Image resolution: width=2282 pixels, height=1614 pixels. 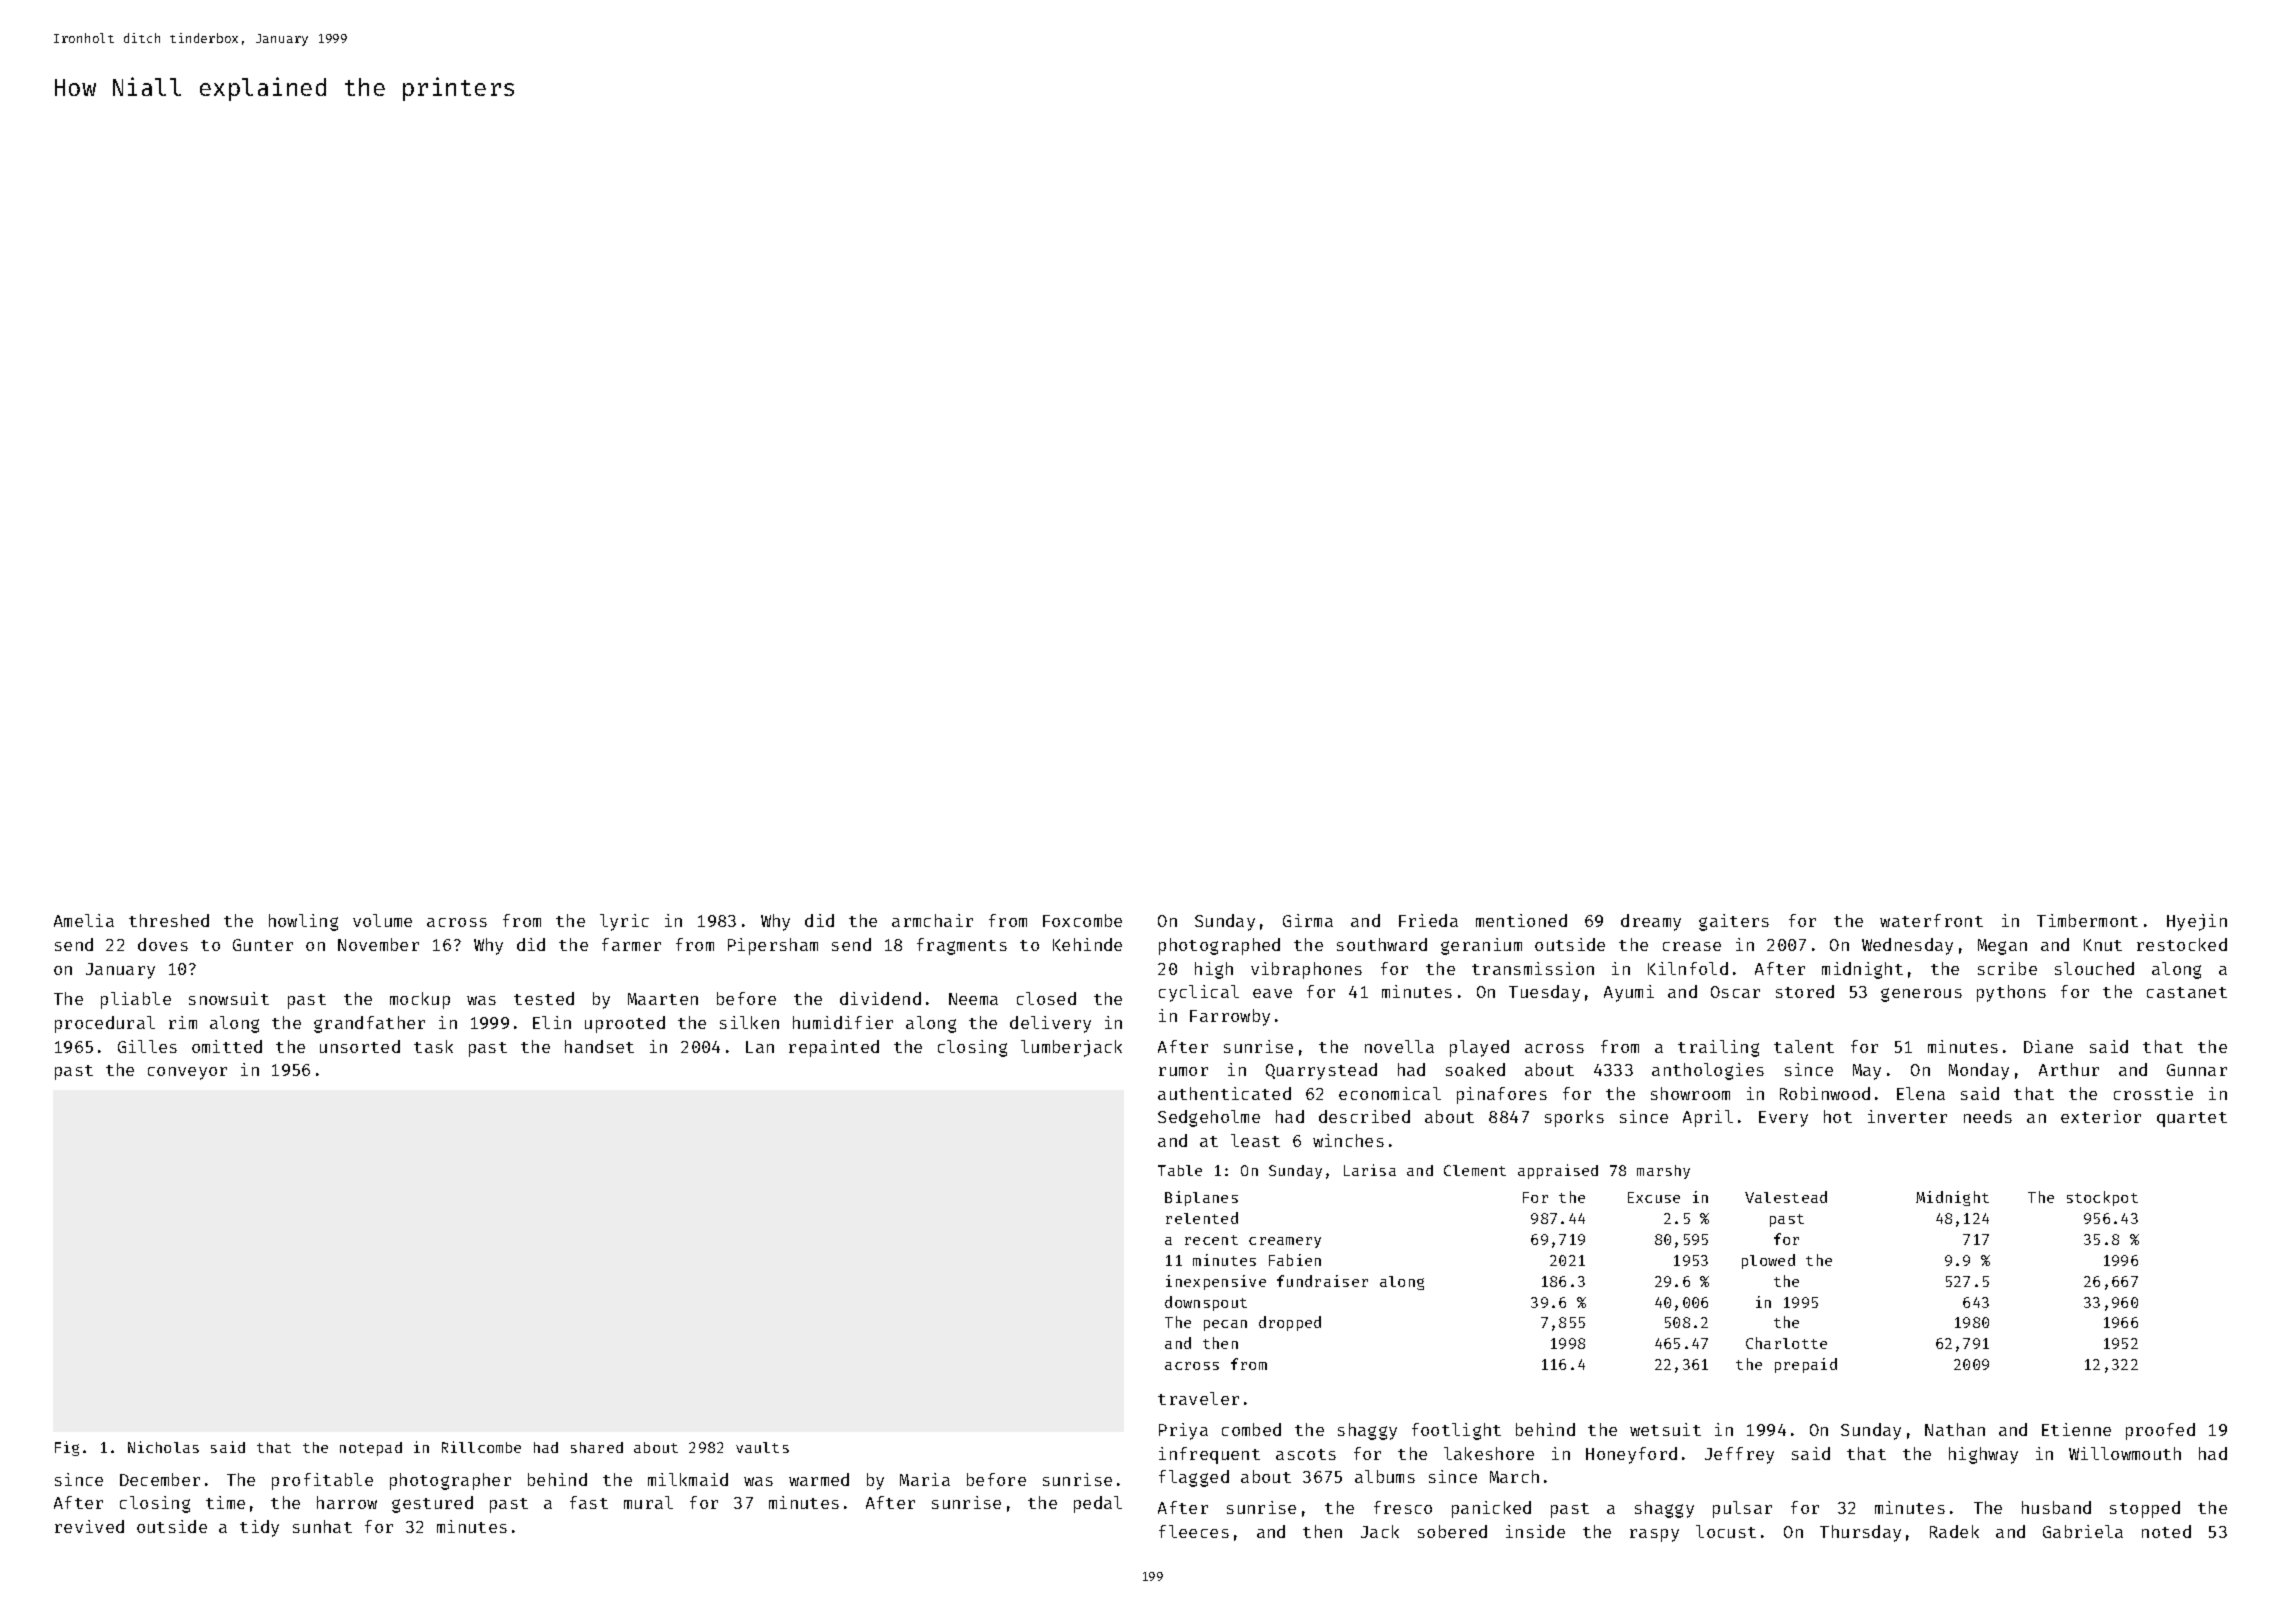 What do you see at coordinates (624, 922) in the image?
I see `lyric` at bounding box center [624, 922].
